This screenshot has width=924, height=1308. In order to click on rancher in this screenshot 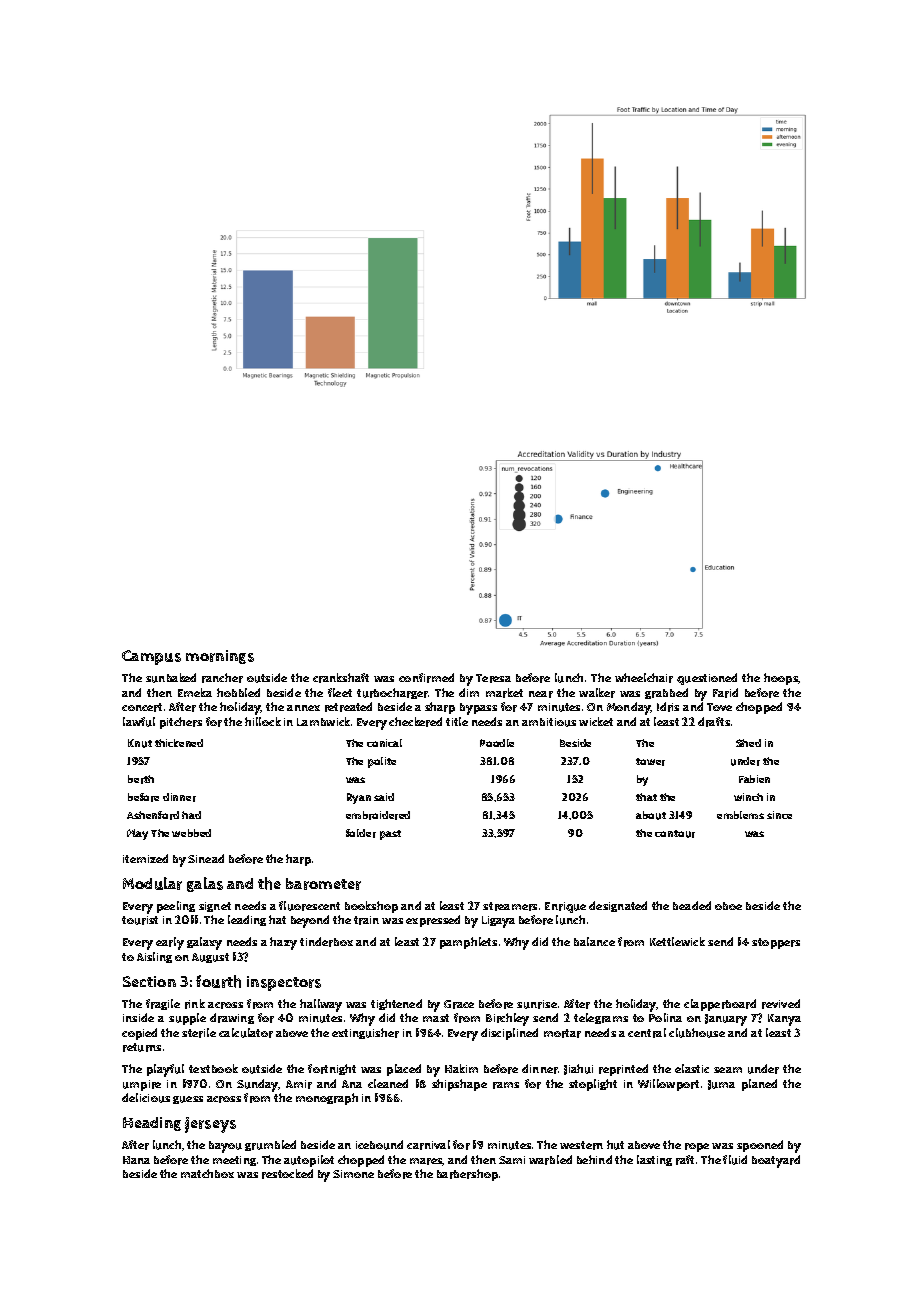, I will do `click(222, 678)`.
